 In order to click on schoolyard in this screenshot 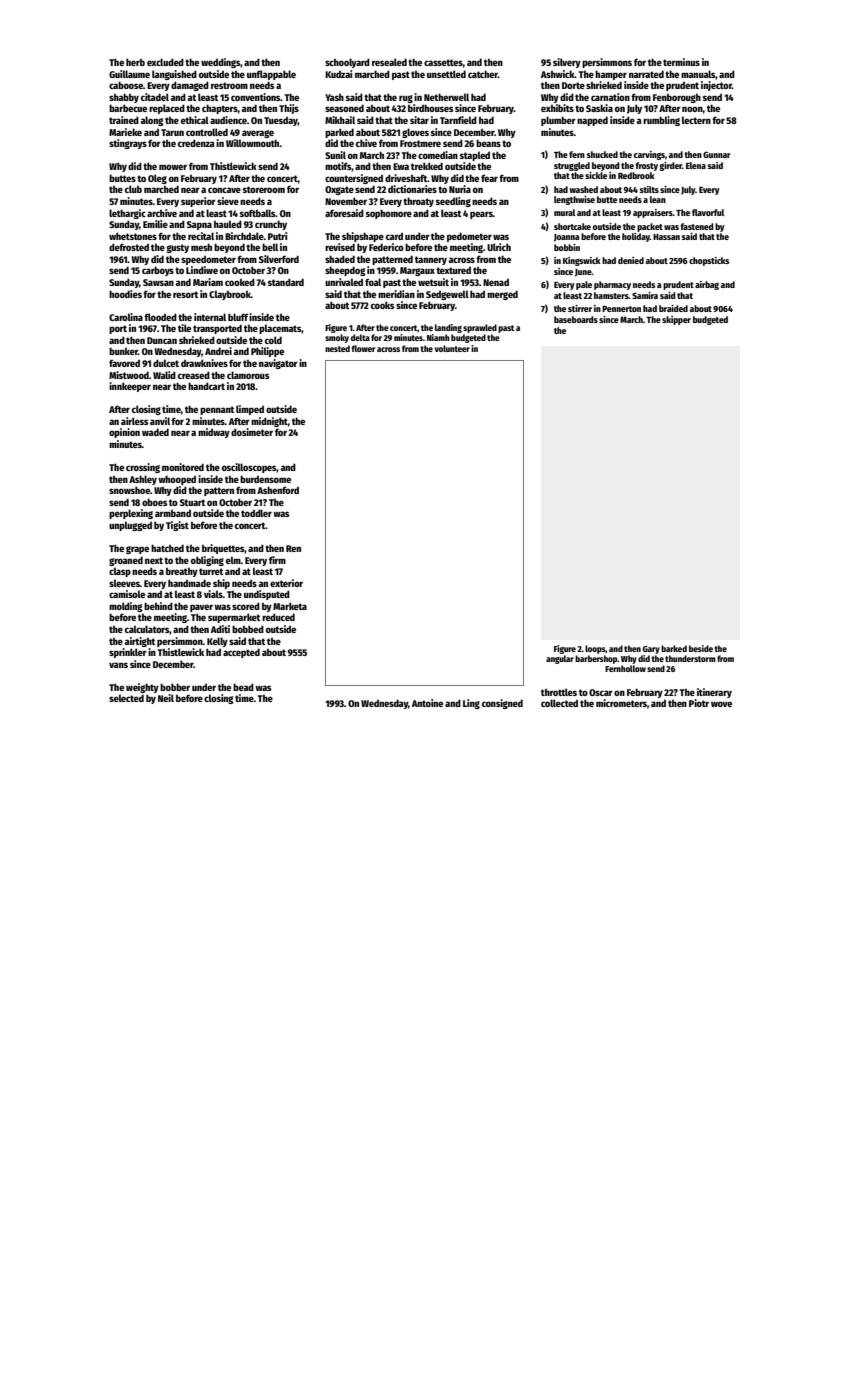, I will do `click(347, 63)`.
